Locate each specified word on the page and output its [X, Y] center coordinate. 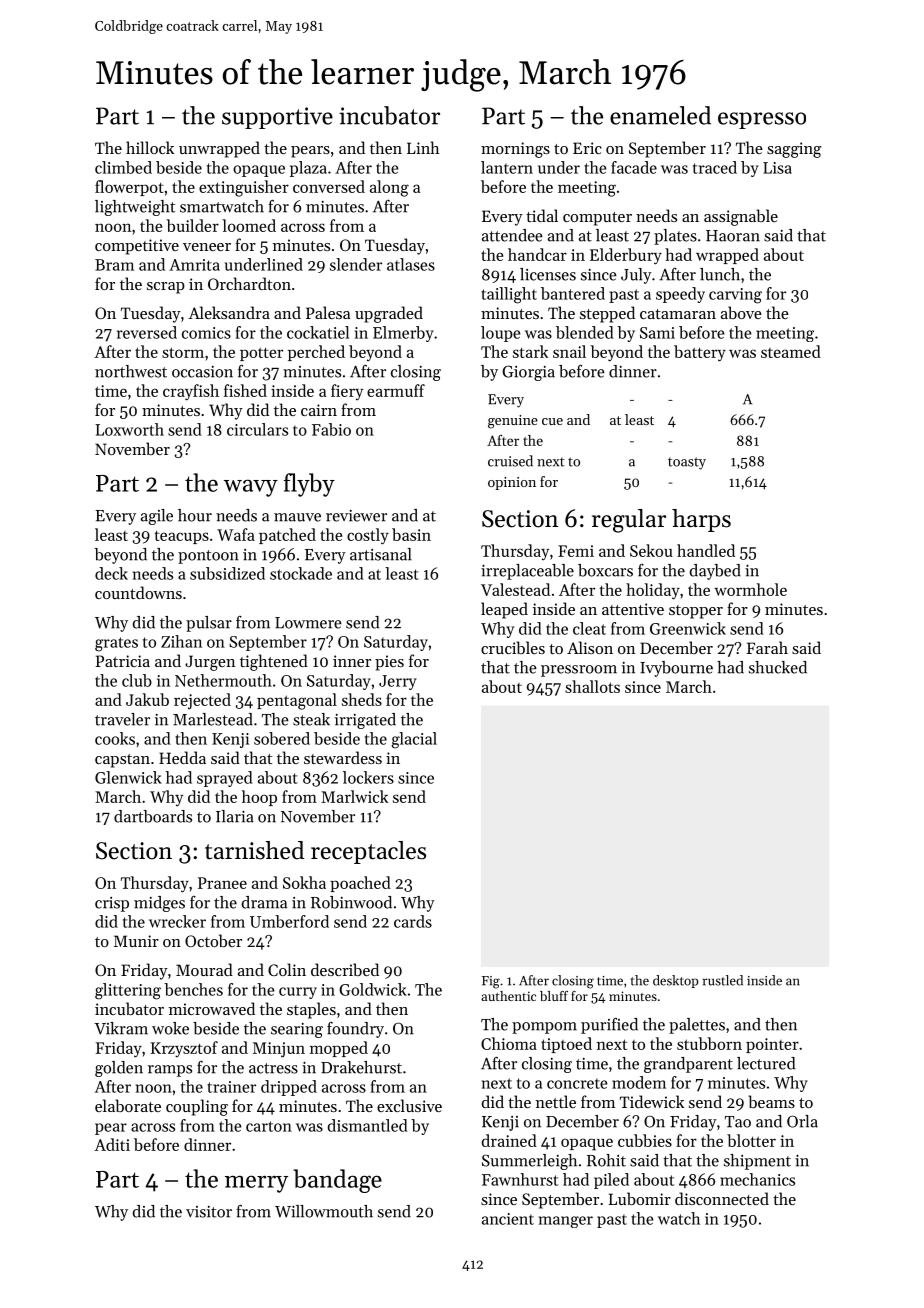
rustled [723, 980]
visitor [209, 1212]
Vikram [121, 1028]
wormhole [750, 589]
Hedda [182, 757]
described [345, 969]
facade [634, 167]
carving [735, 296]
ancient [508, 1219]
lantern [507, 167]
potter [261, 354]
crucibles [513, 647]
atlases [411, 264]
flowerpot [129, 188]
